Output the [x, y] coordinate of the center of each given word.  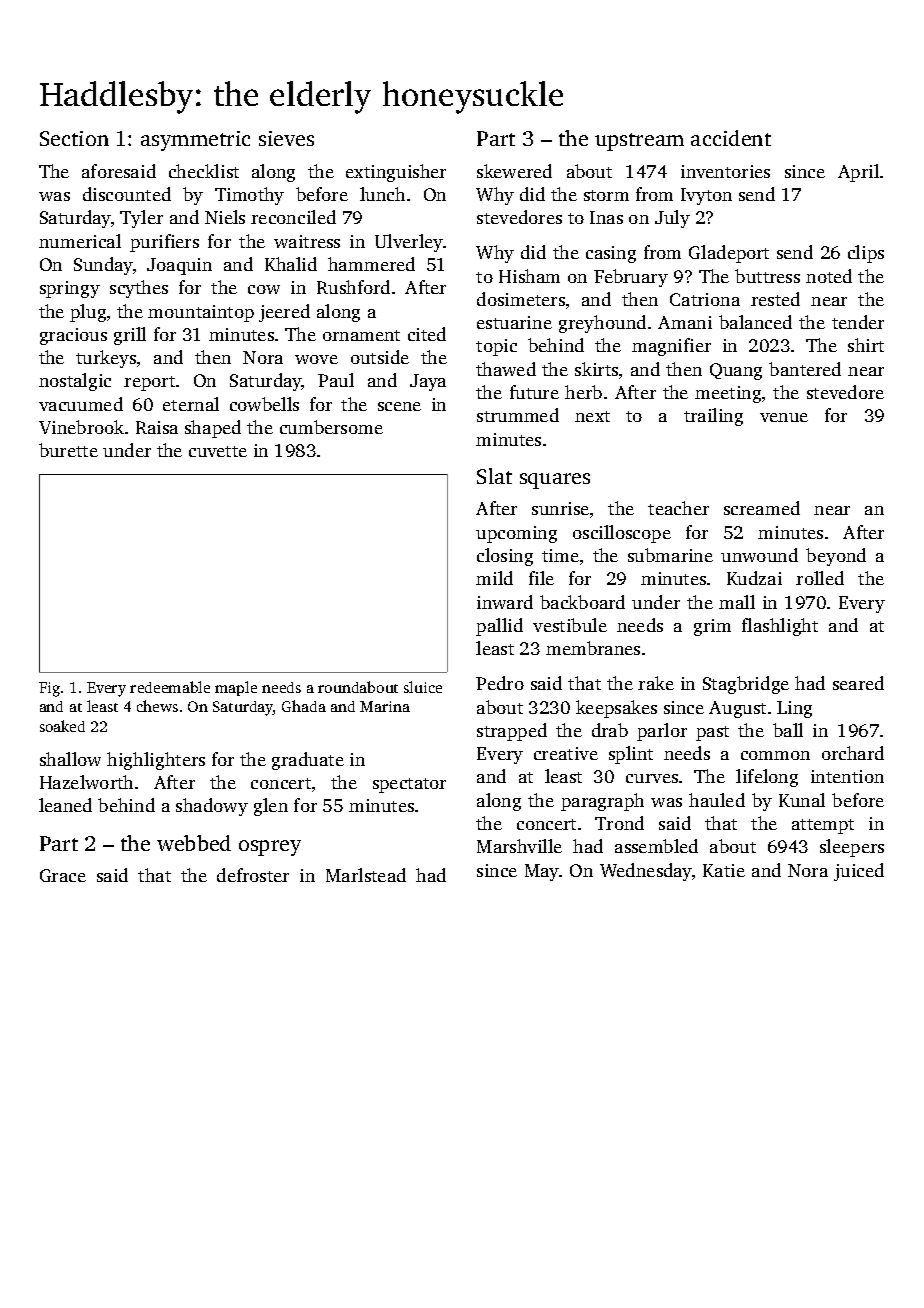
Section [74, 138]
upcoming [516, 534]
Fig [49, 689]
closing [505, 557]
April [858, 173]
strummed [518, 415]
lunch [382, 194]
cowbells [264, 404]
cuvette [218, 451]
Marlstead [366, 875]
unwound [759, 555]
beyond [836, 557]
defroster [253, 875]
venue [784, 417]
